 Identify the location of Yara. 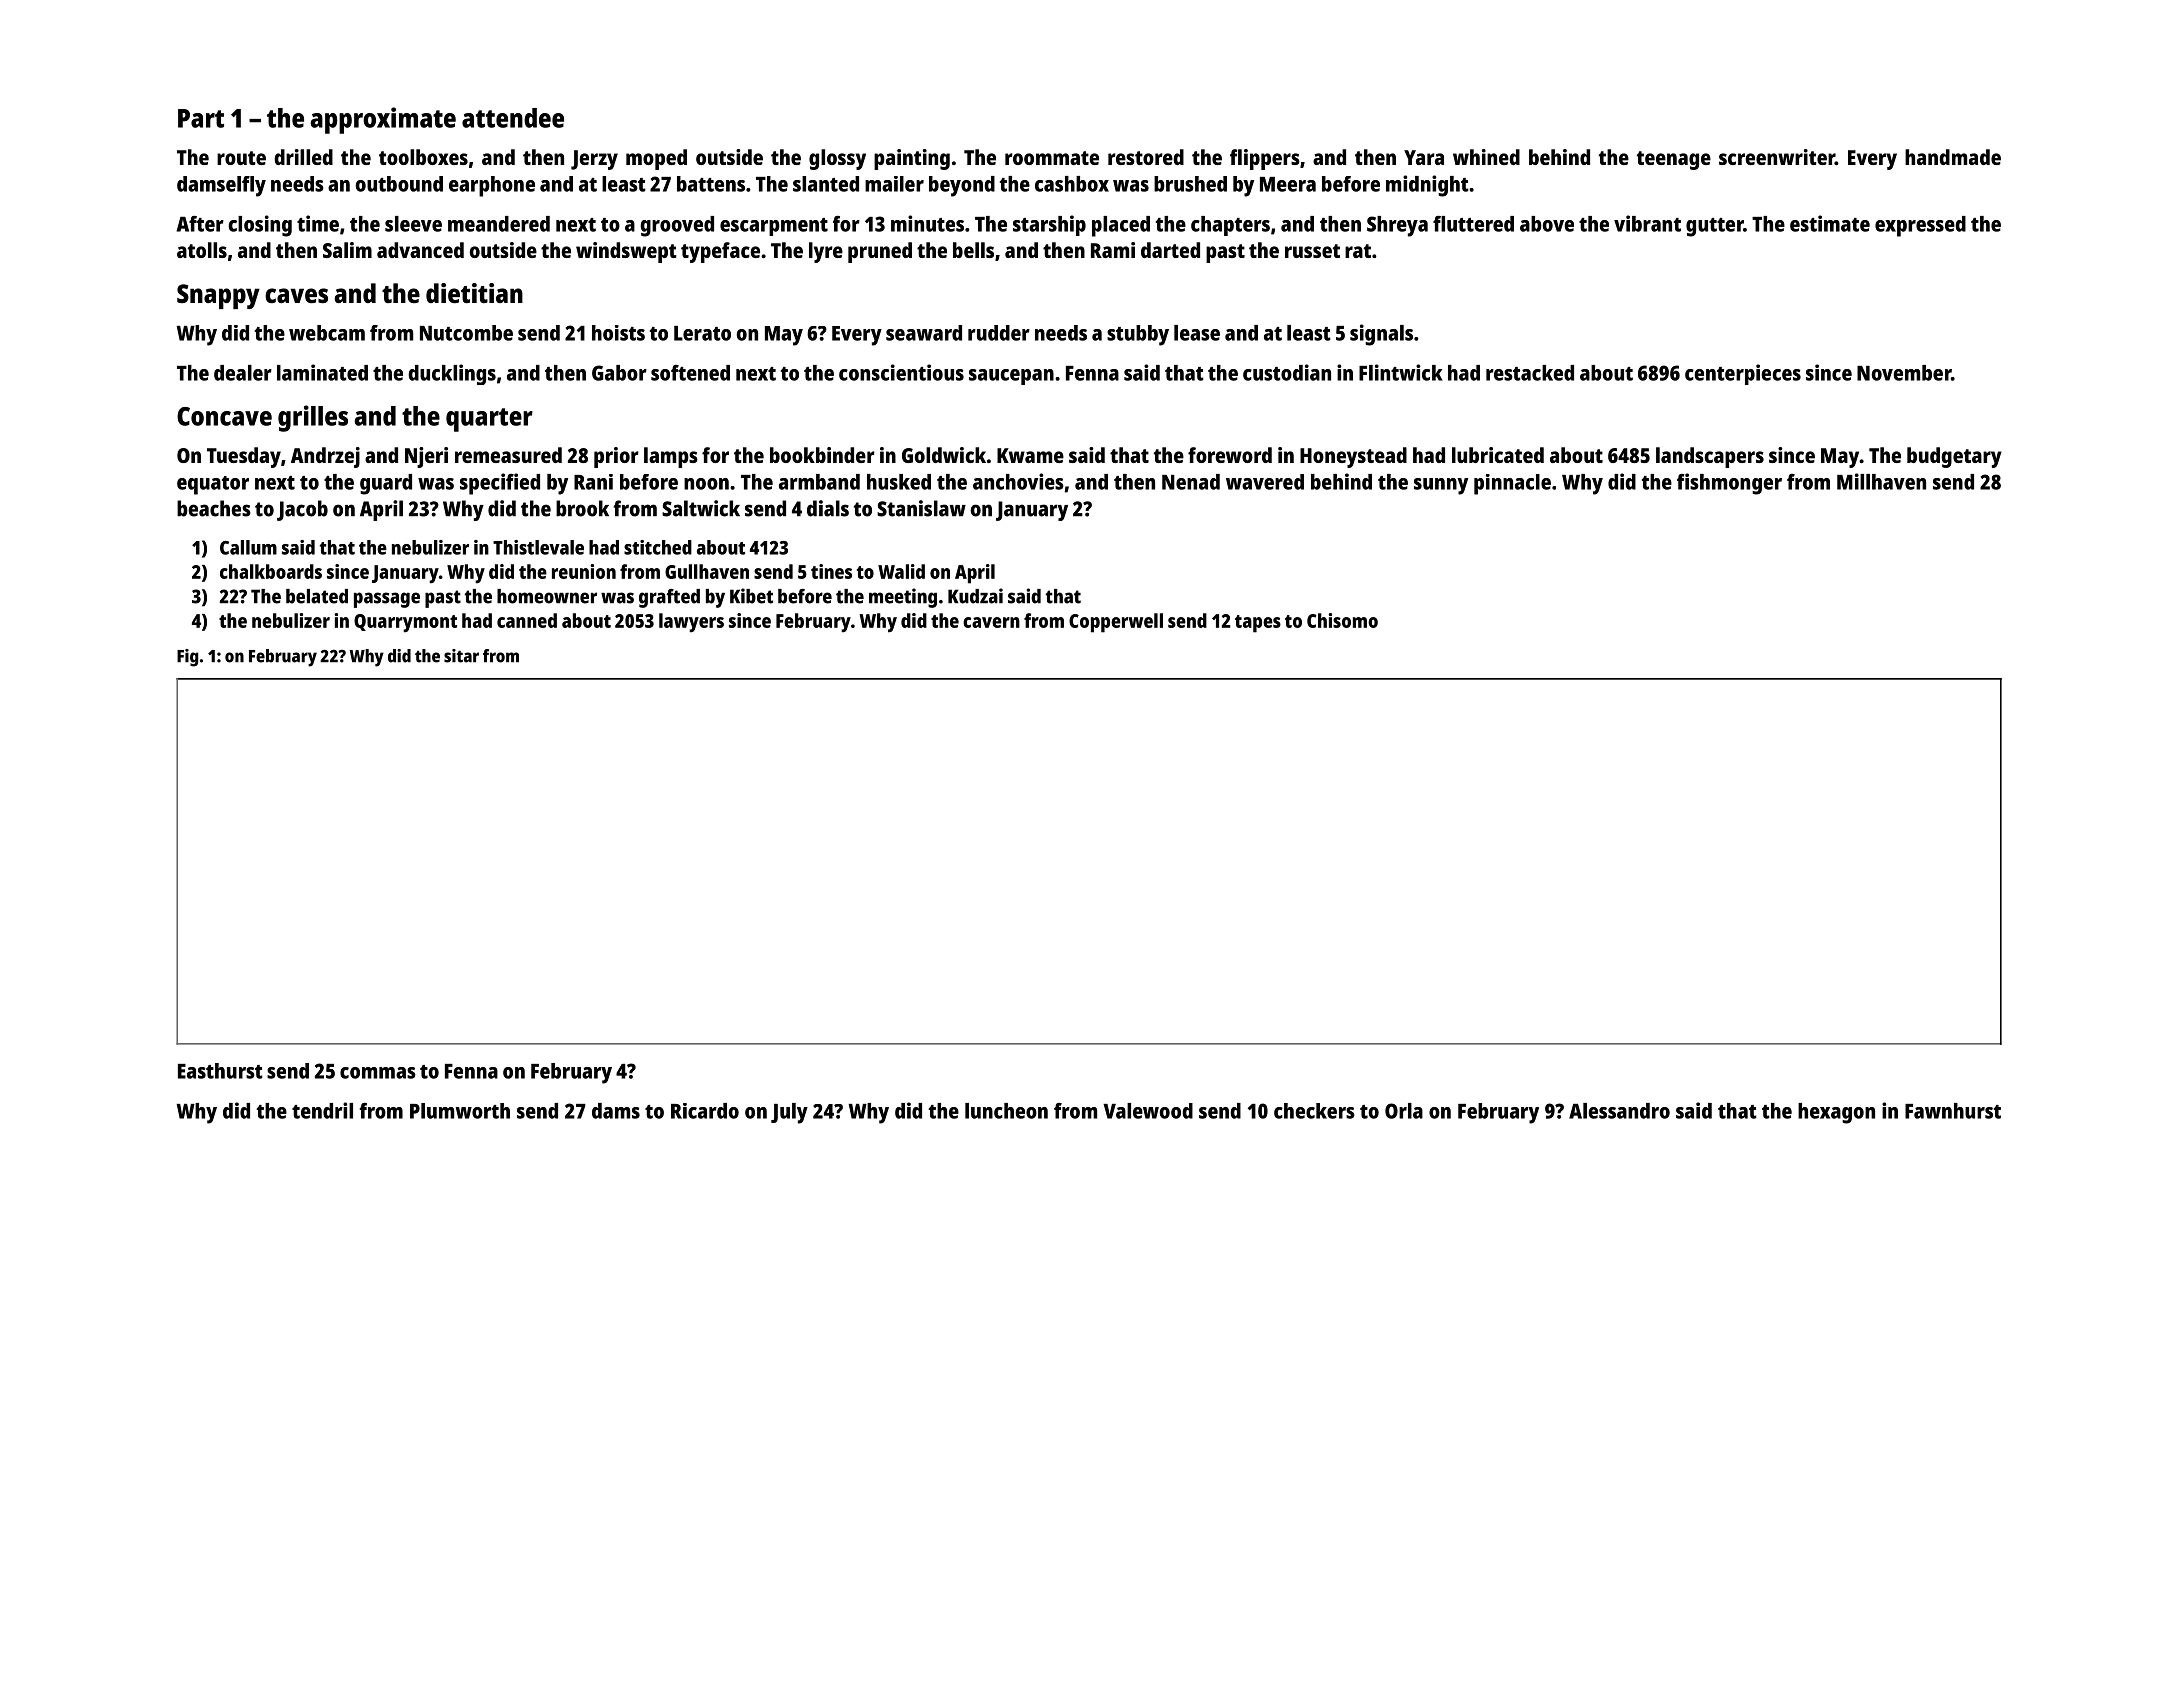
(1424, 157).
